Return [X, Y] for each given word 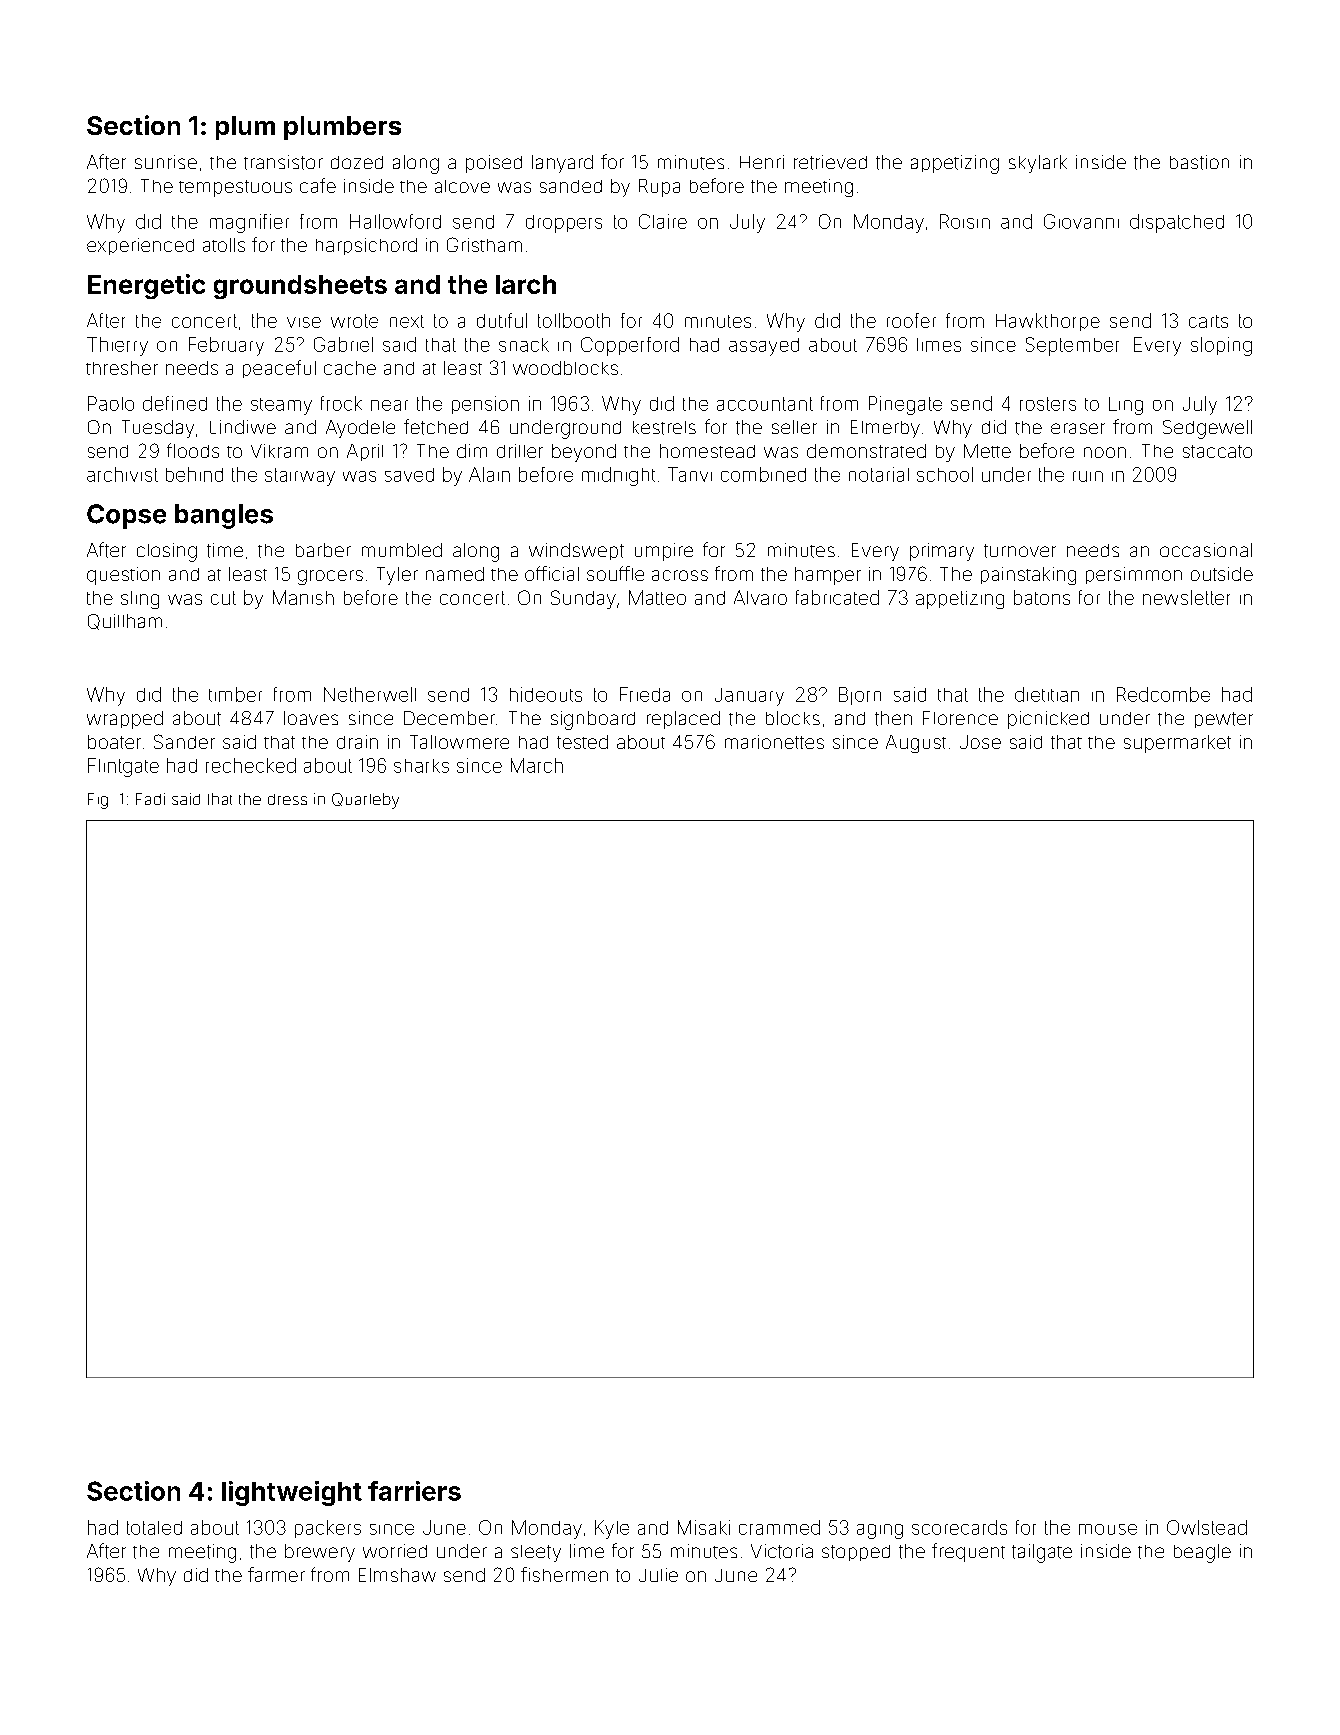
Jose [980, 742]
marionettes [774, 742]
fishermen [564, 1574]
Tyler [397, 576]
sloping [1221, 346]
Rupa [659, 188]
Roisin [965, 221]
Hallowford [395, 221]
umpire [664, 552]
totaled [154, 1528]
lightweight [292, 1493]
